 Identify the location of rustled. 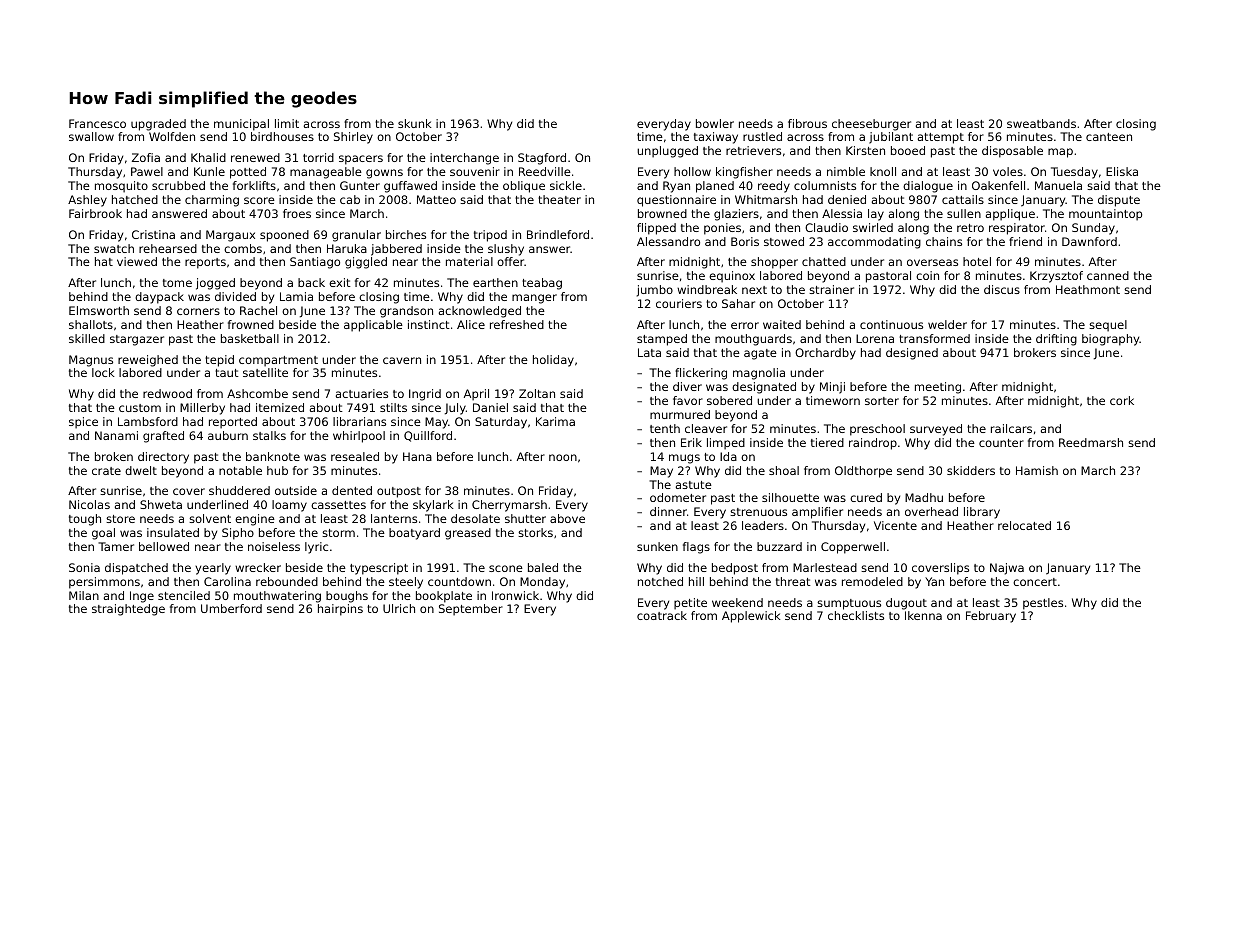
(762, 136).
